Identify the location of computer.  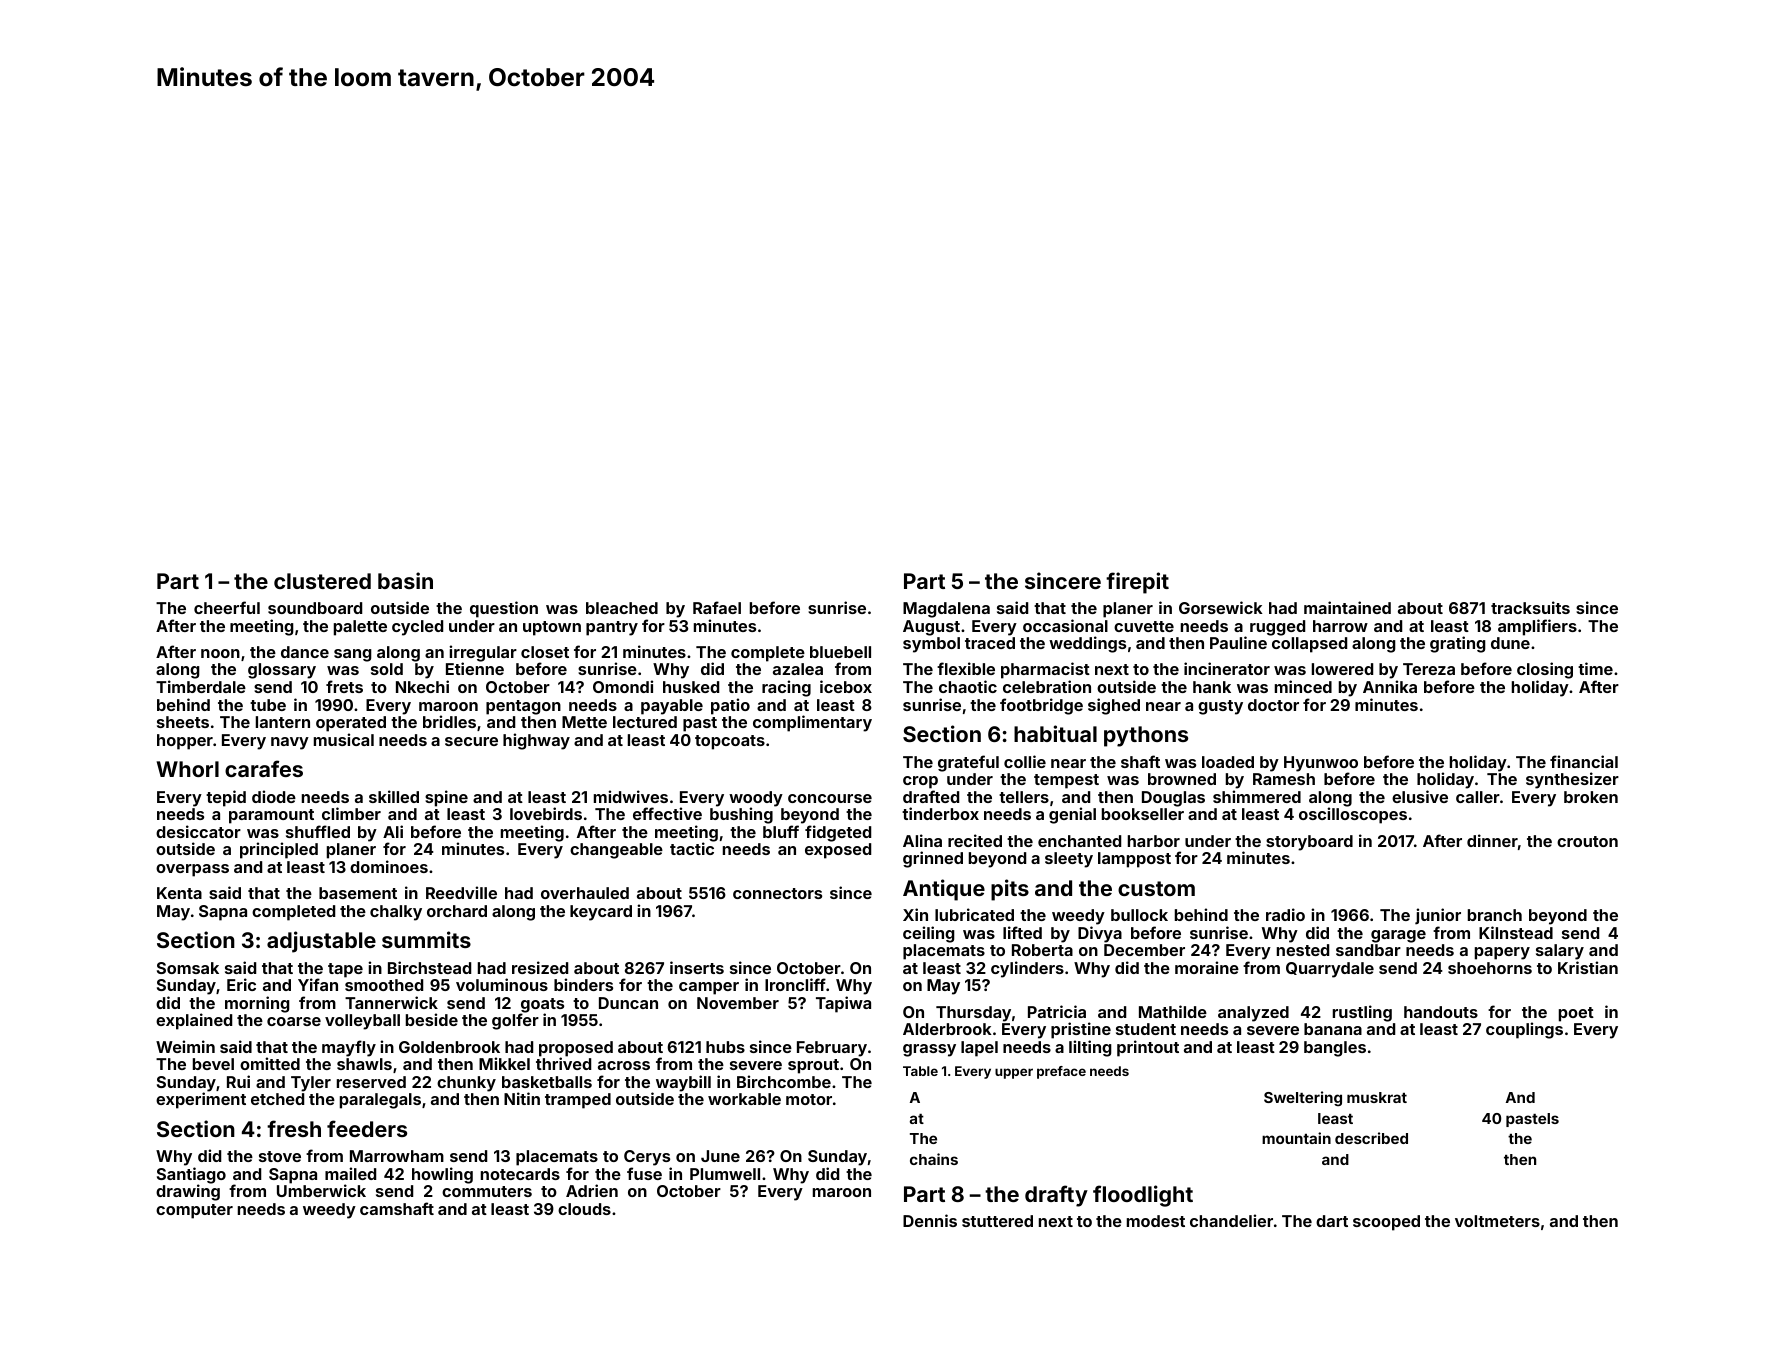
(194, 1211).
